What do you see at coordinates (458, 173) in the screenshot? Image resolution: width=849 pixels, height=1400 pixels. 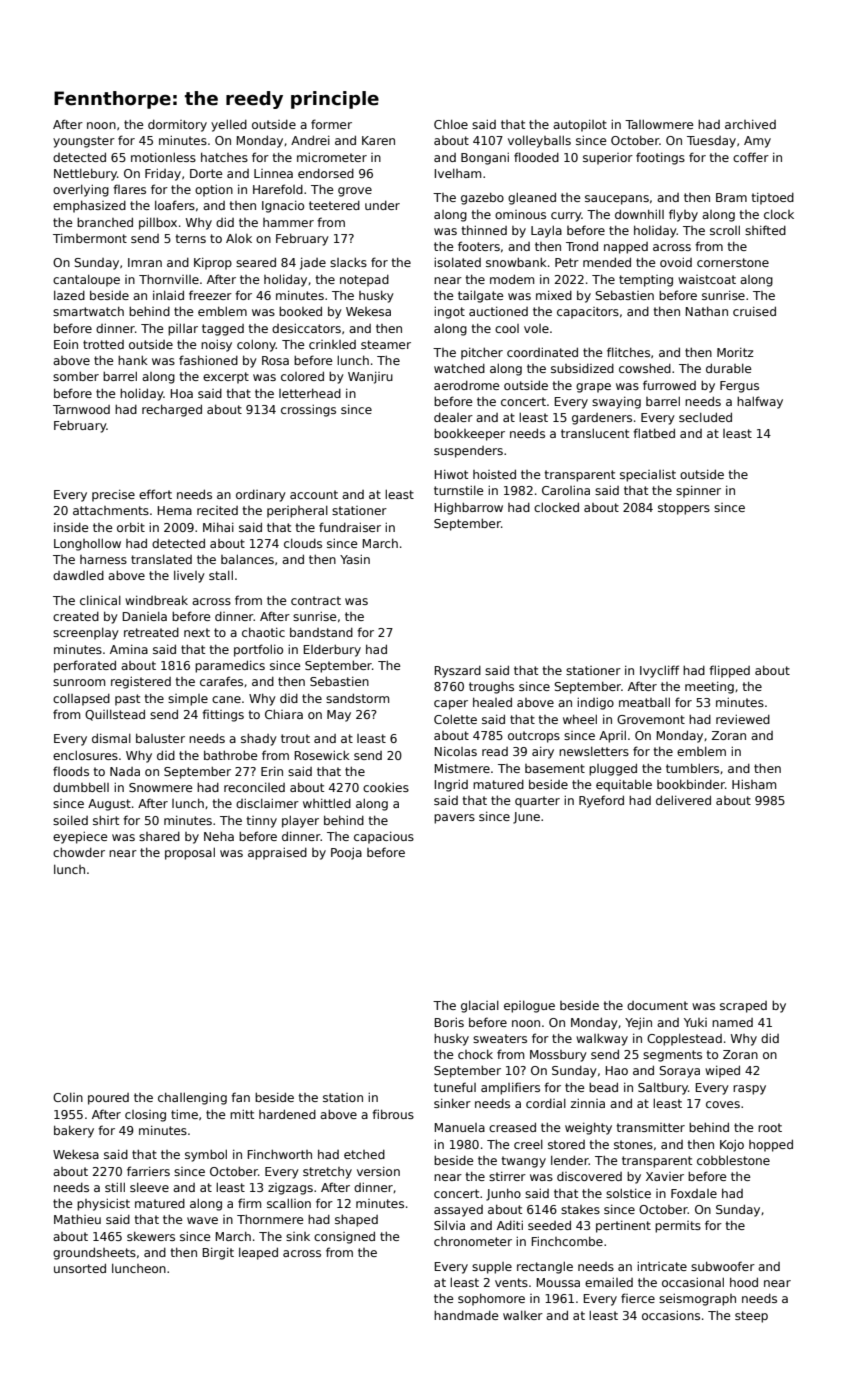 I see `Ivelham` at bounding box center [458, 173].
